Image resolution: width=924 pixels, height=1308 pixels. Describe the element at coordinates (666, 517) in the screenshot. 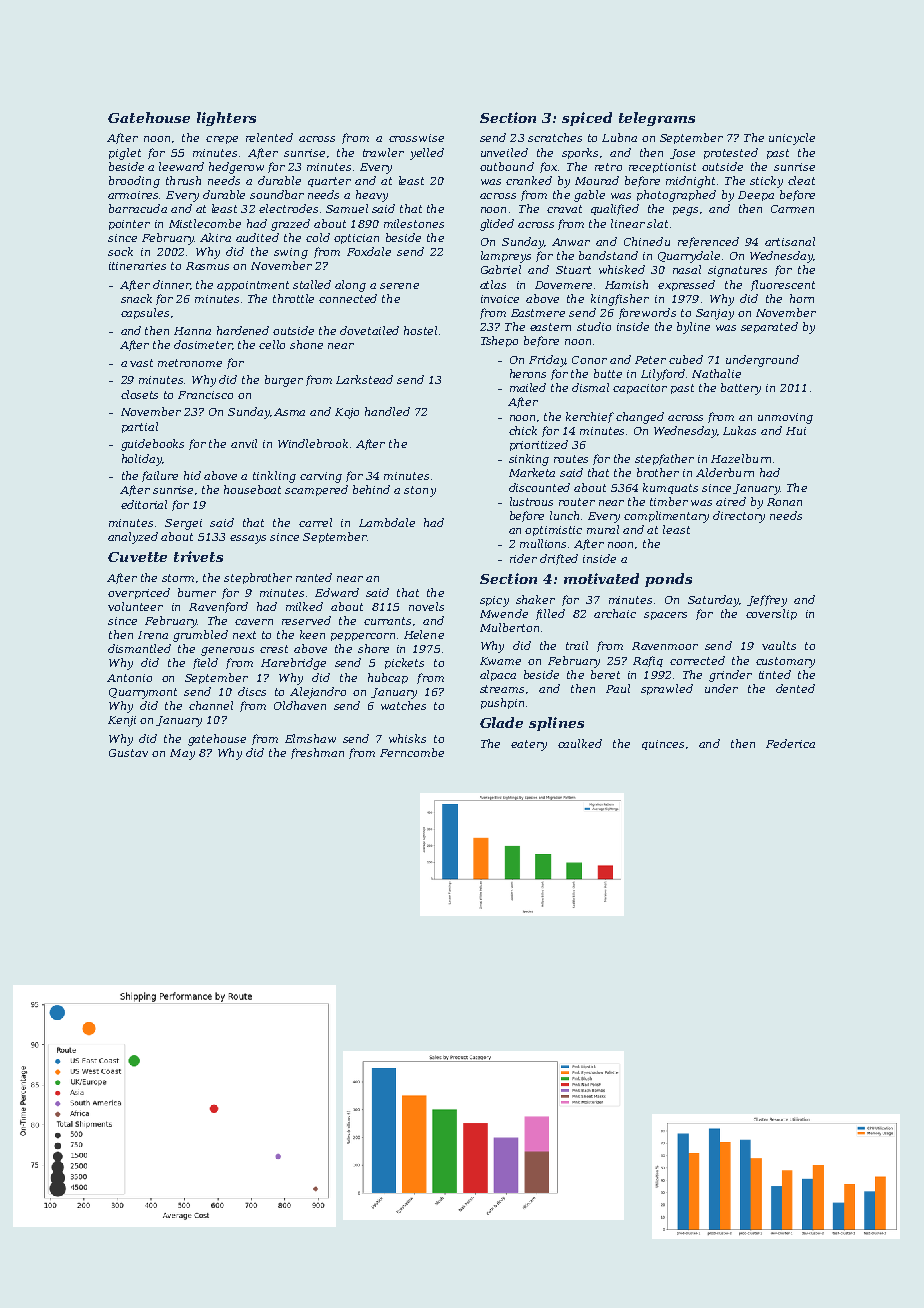

I see `complimentary` at that location.
